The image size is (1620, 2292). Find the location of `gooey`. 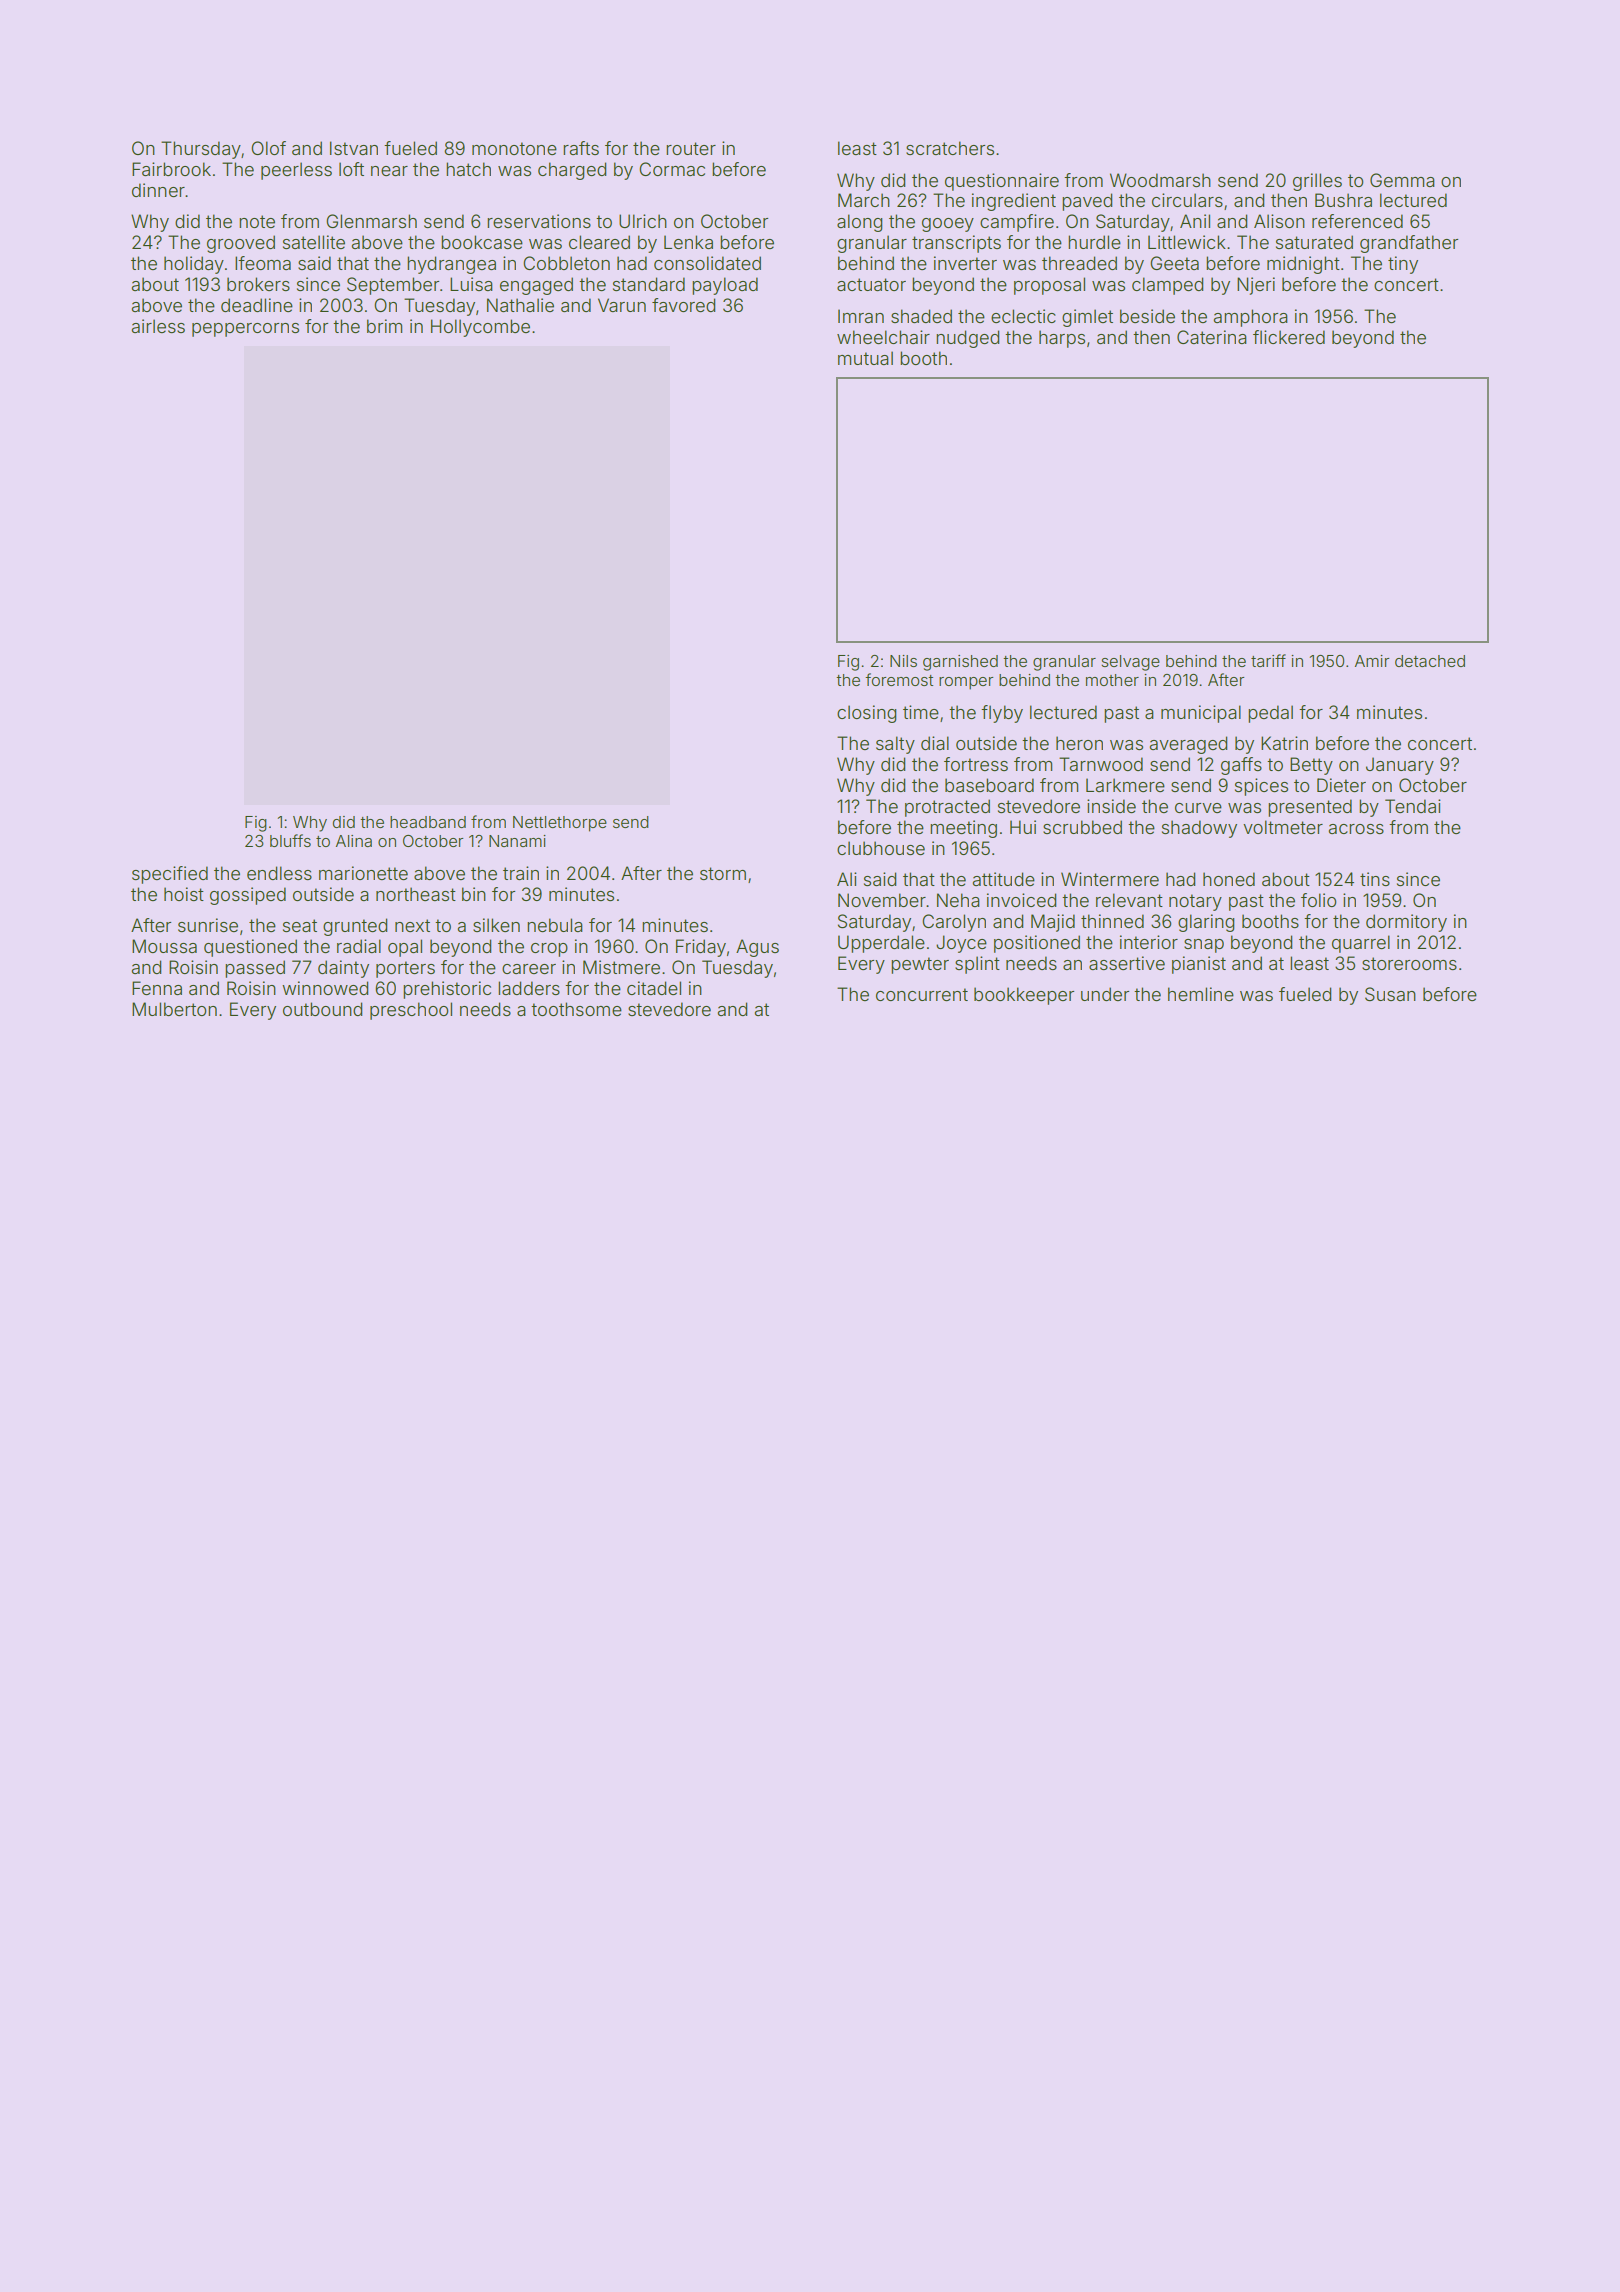

gooey is located at coordinates (948, 225).
